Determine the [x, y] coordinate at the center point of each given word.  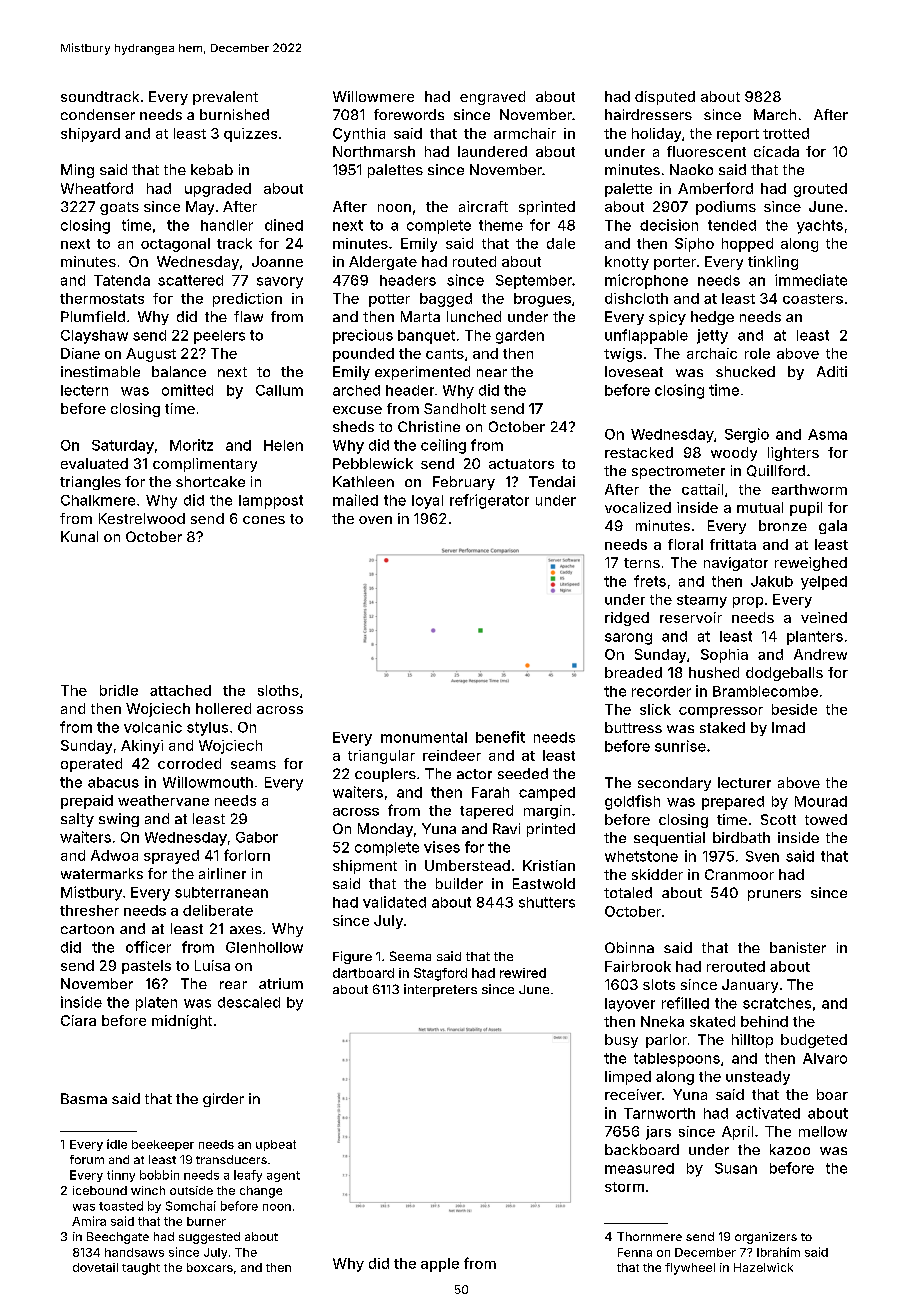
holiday [656, 135]
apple [440, 1265]
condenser [98, 114]
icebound [100, 1190]
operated [91, 765]
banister [798, 947]
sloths [278, 690]
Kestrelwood [142, 518]
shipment [365, 867]
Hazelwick [763, 1267]
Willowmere [373, 96]
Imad [788, 727]
